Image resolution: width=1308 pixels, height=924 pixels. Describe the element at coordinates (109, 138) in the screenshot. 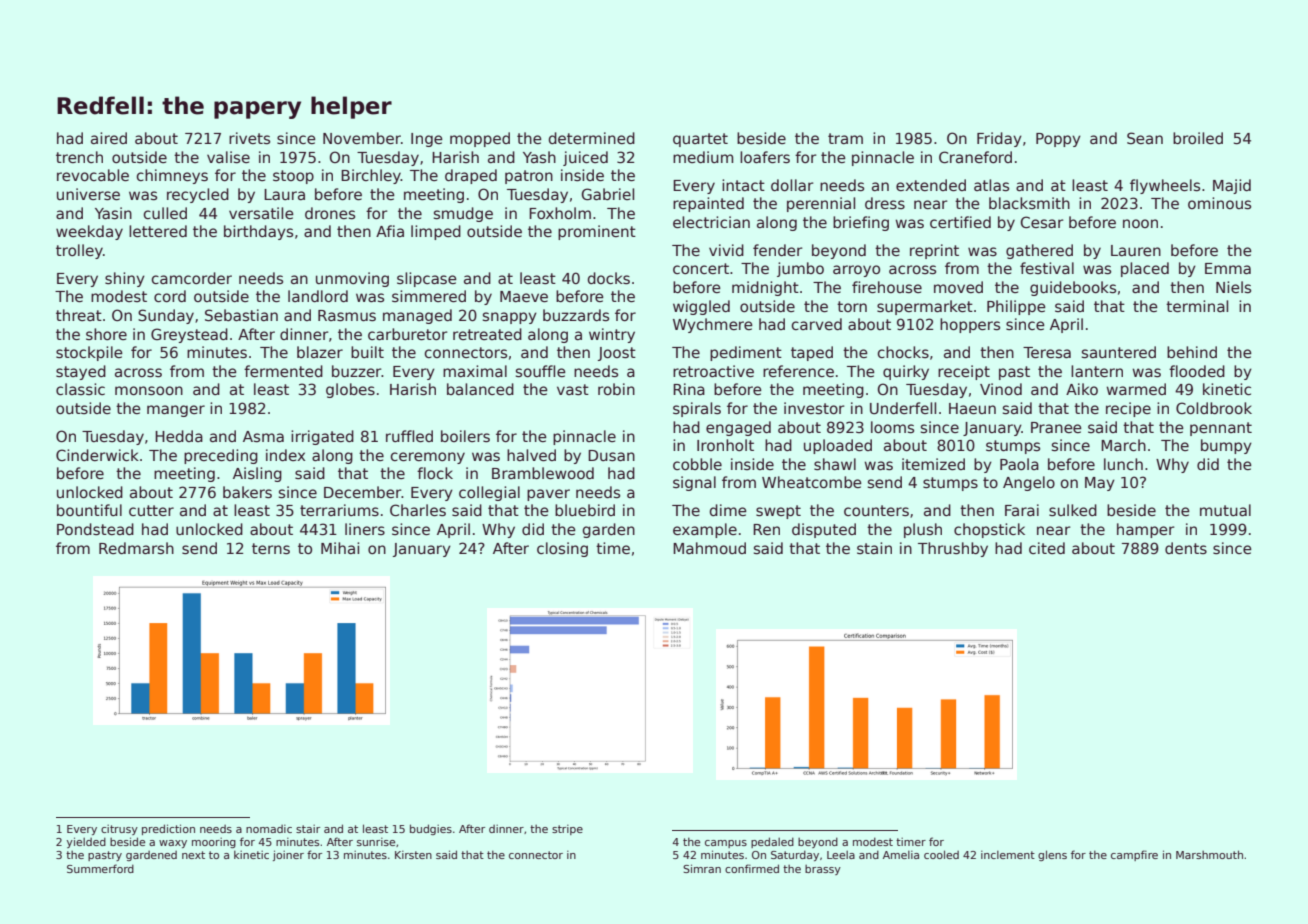

I see `aired` at that location.
